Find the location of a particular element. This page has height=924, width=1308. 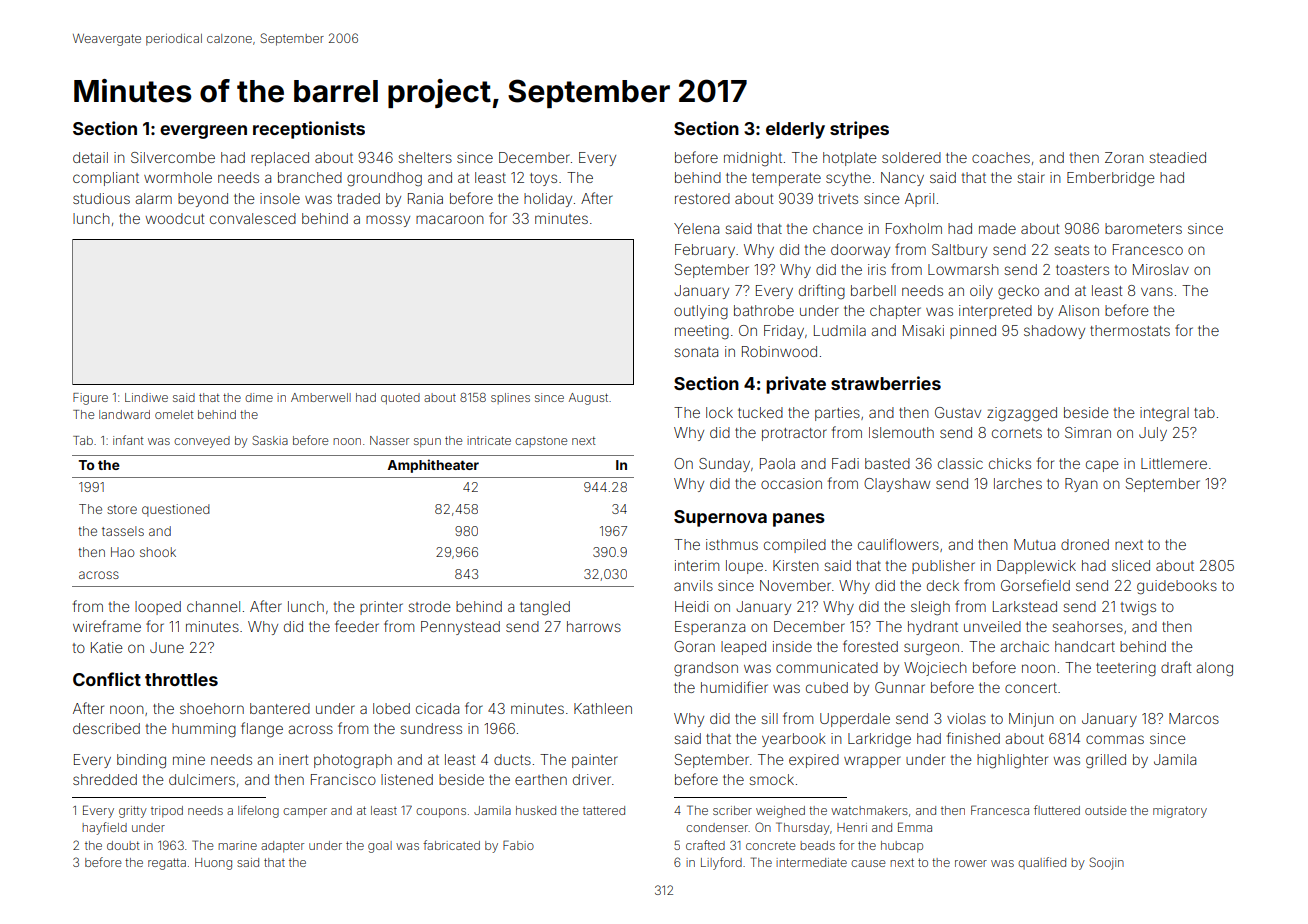

drifting is located at coordinates (822, 291).
